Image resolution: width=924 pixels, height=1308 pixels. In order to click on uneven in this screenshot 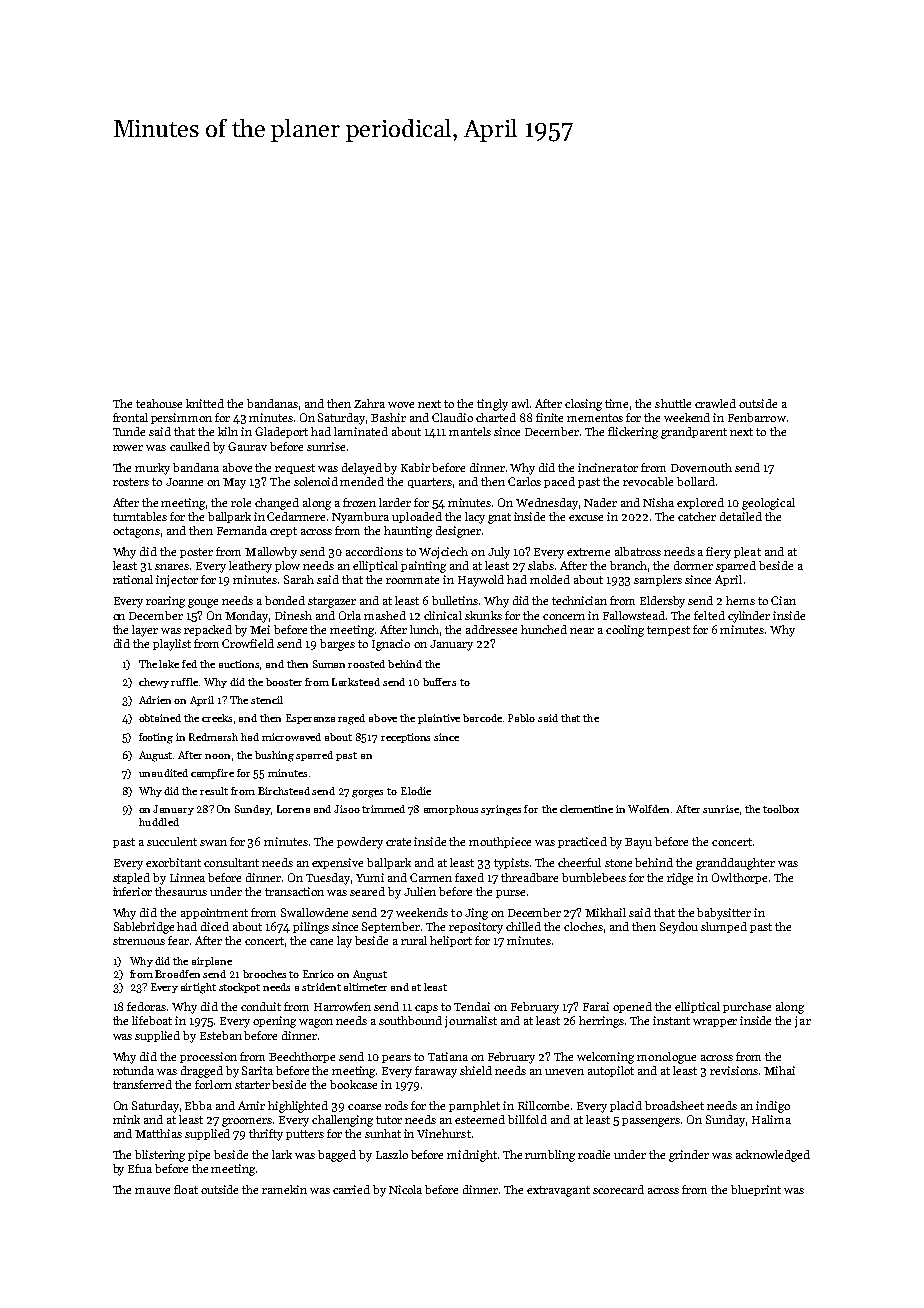, I will do `click(564, 1072)`.
